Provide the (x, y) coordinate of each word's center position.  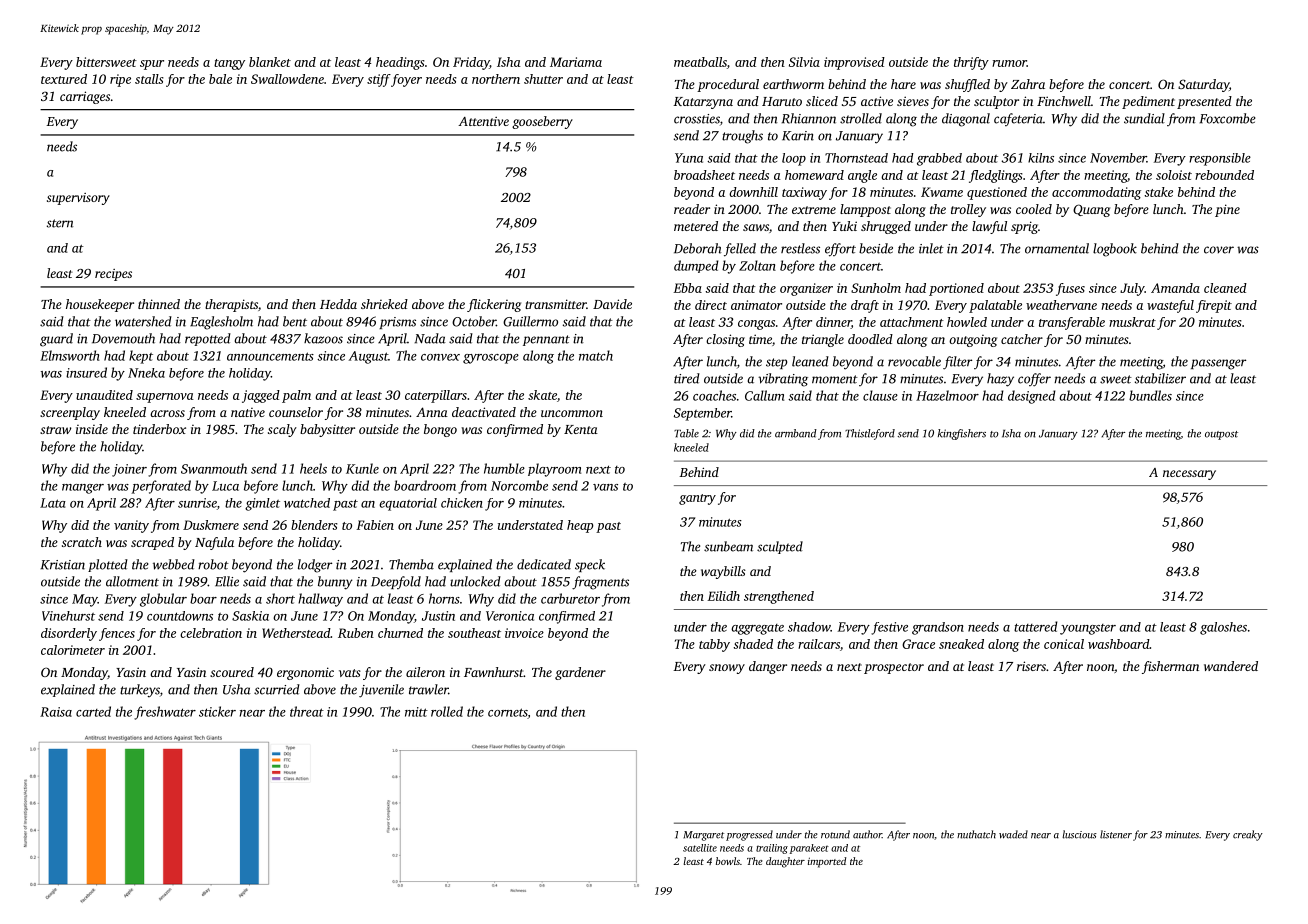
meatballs (700, 62)
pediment (1148, 102)
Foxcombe (1228, 118)
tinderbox (159, 429)
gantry (697, 499)
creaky (1248, 835)
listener (1116, 834)
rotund (835, 834)
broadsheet (704, 175)
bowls (728, 861)
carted (93, 711)
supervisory (78, 199)
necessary (1189, 475)
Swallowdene (287, 79)
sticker (217, 711)
